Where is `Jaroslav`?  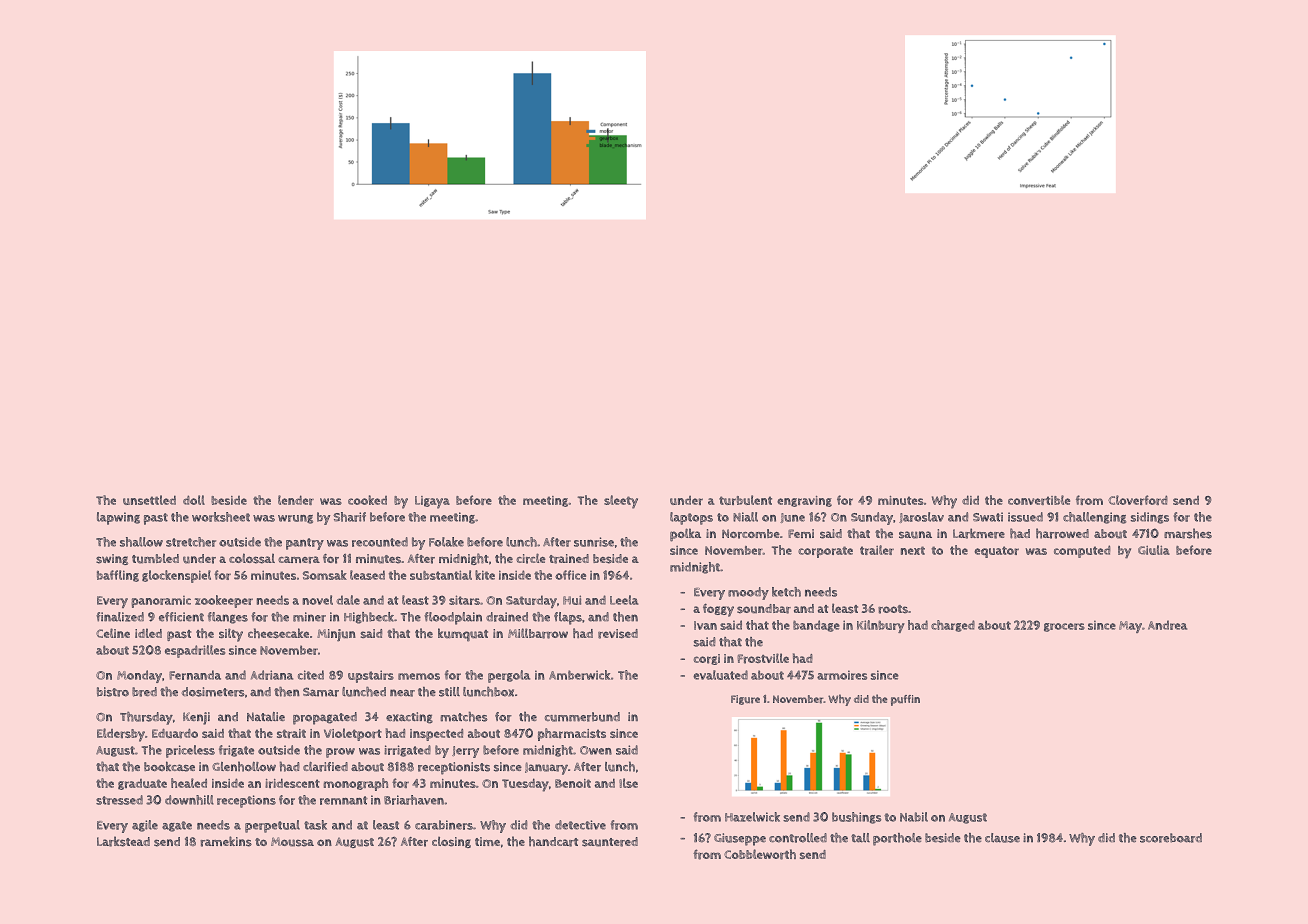 Jaroslav is located at coordinates (921, 517).
